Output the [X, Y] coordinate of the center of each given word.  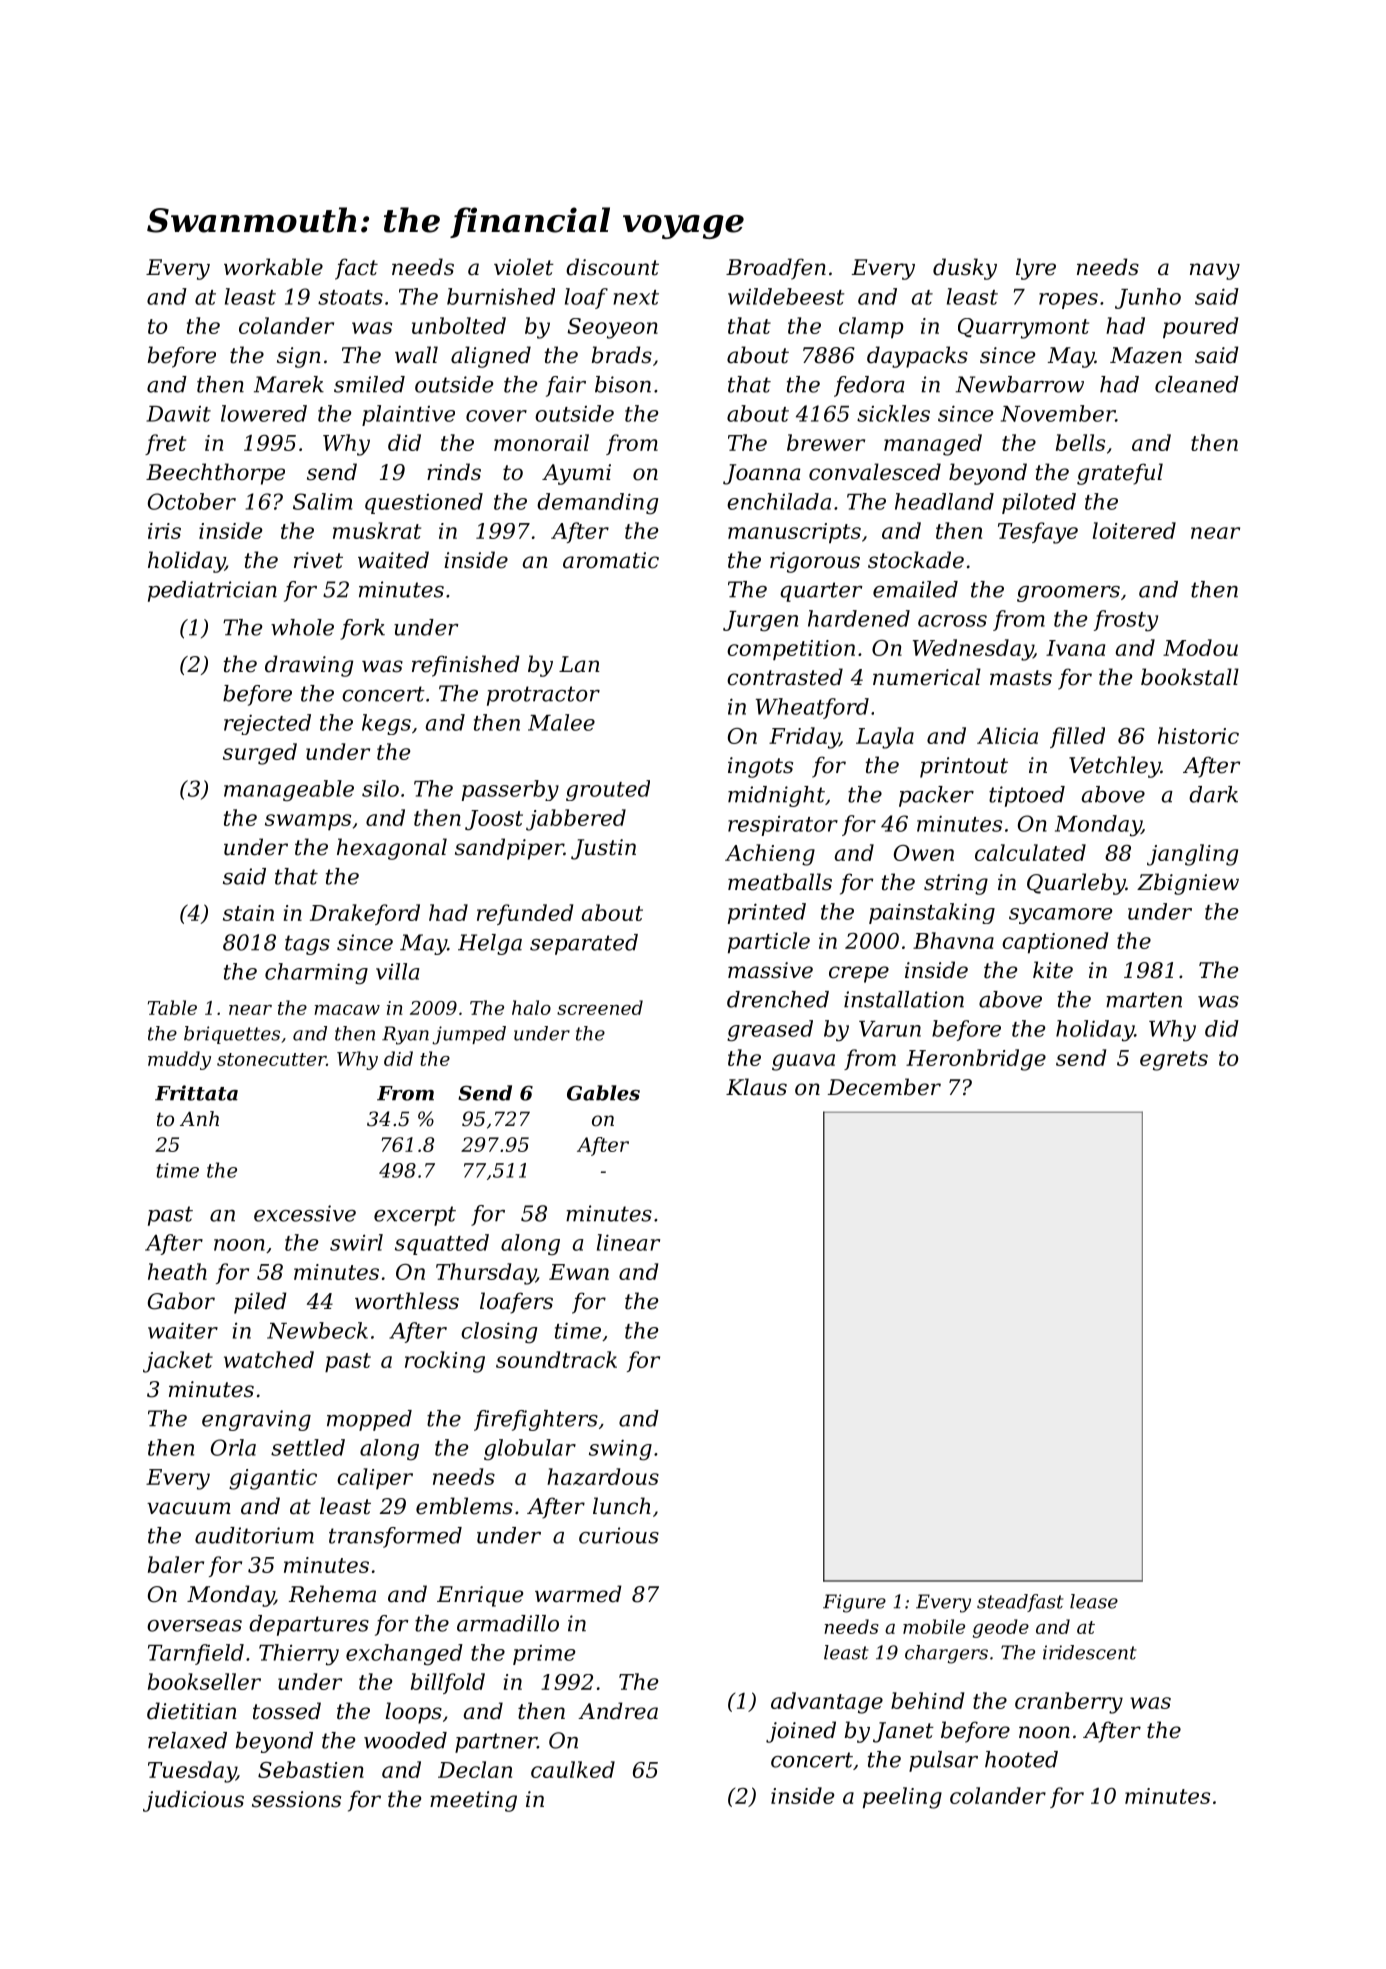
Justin [603, 849]
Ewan [579, 1272]
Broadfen [776, 269]
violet [524, 267]
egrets [1174, 1061]
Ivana [1075, 648]
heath [177, 1271]
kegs [386, 724]
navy [1215, 271]
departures [309, 1625]
